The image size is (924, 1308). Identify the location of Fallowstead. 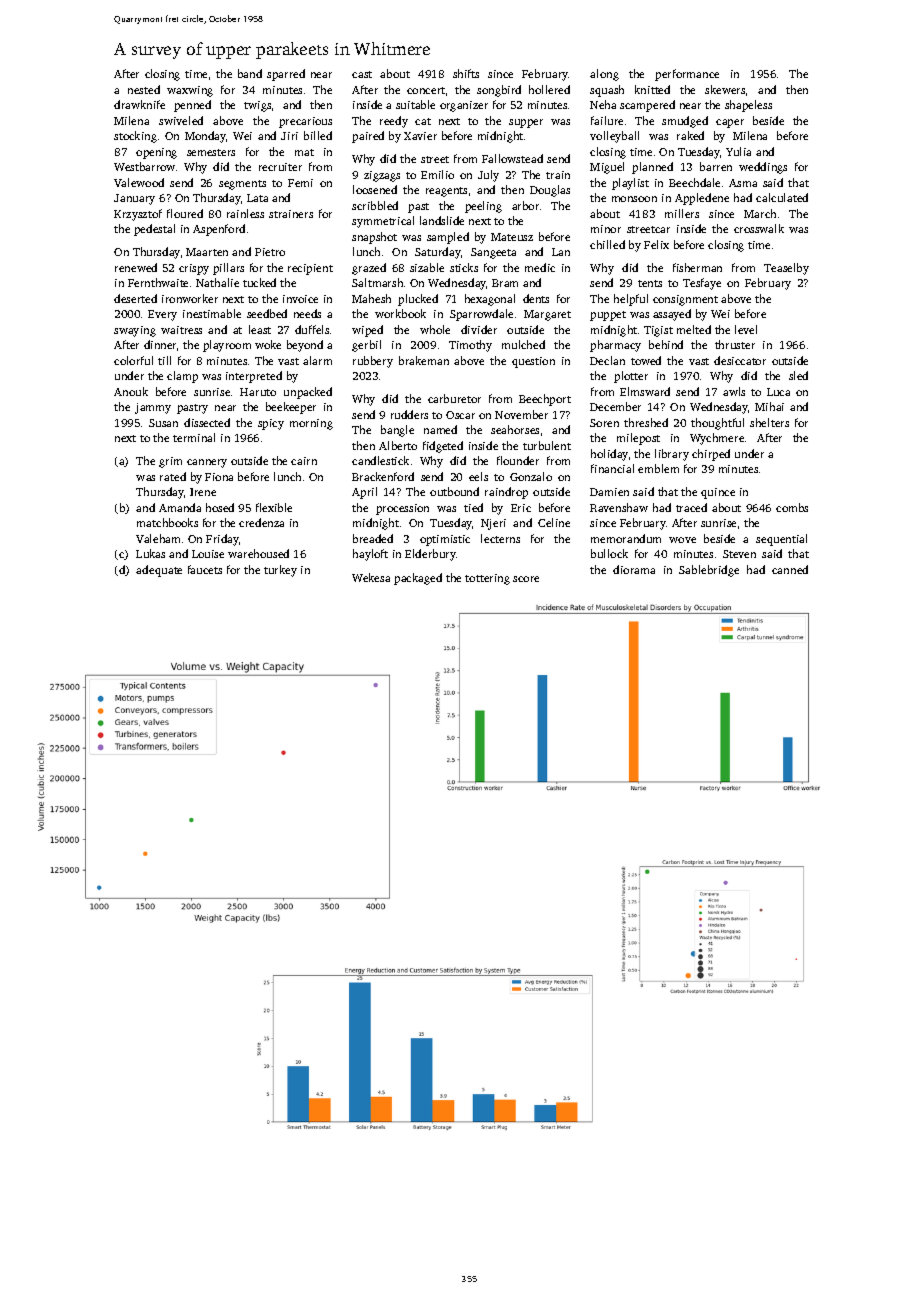
(512, 158).
